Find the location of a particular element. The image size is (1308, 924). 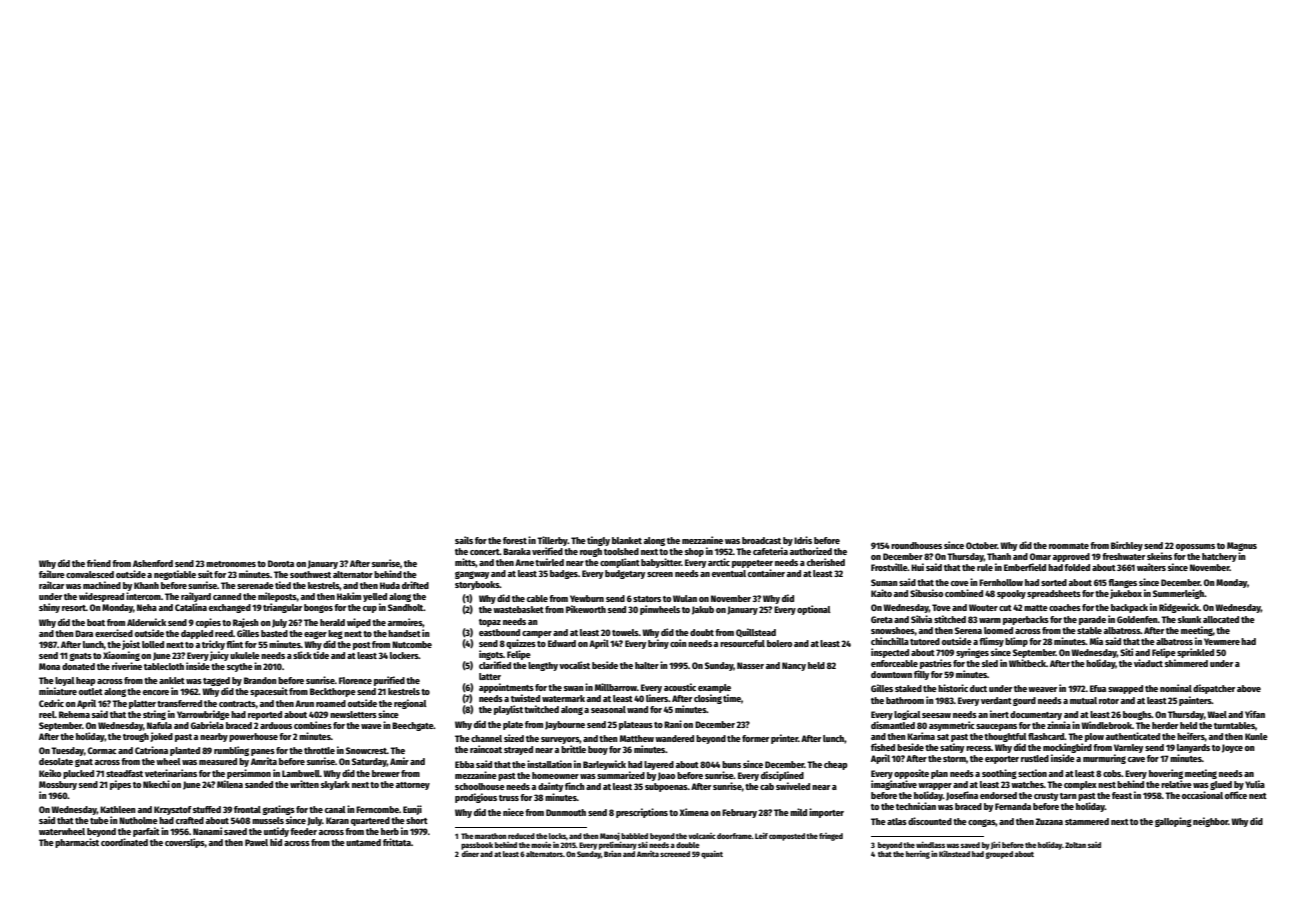

powerhouse is located at coordinates (253, 737).
